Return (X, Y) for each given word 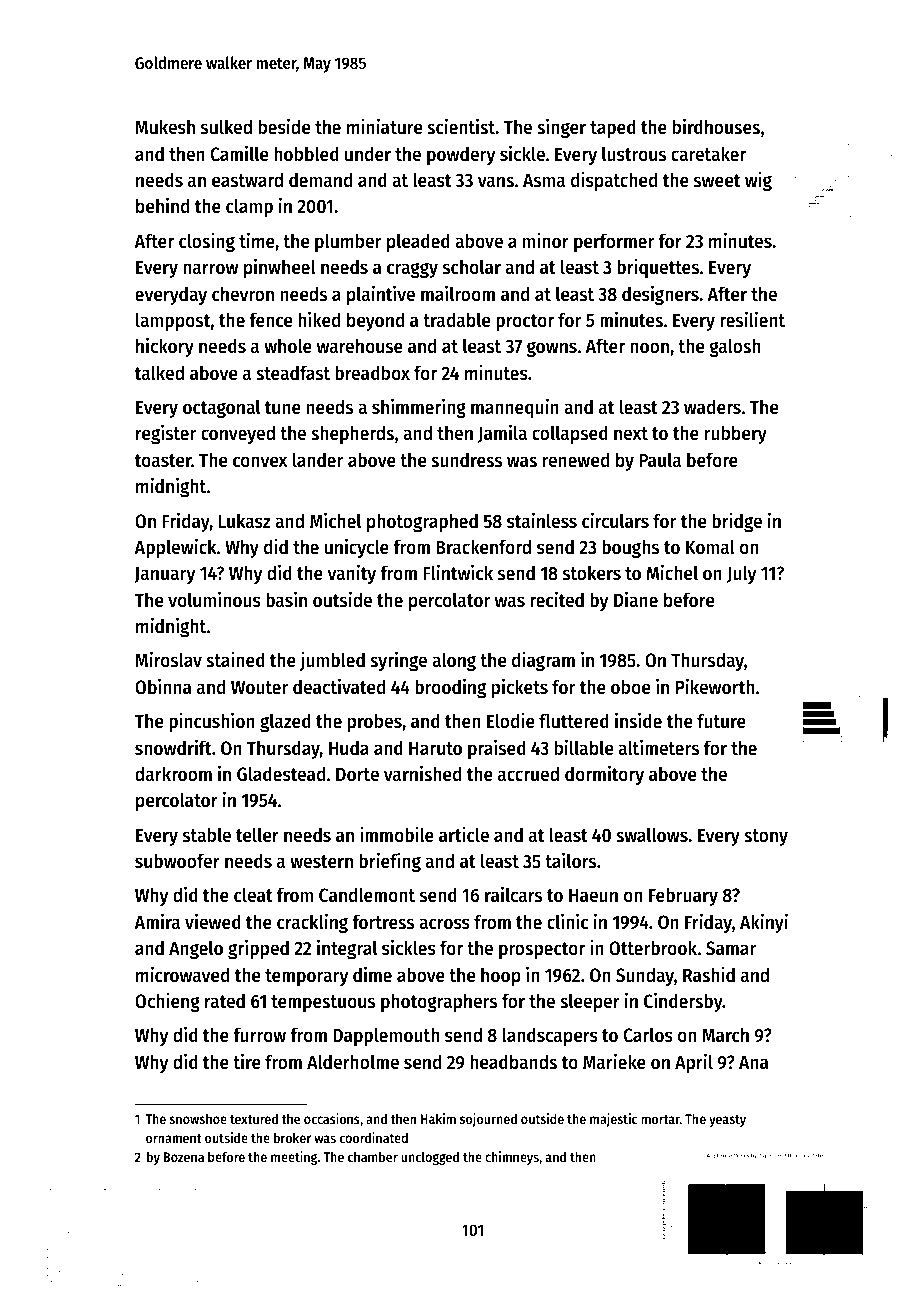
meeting (294, 1158)
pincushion (212, 722)
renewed (576, 460)
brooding (450, 688)
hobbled (306, 154)
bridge (737, 522)
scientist (461, 126)
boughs (630, 548)
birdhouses (716, 126)
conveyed (238, 434)
